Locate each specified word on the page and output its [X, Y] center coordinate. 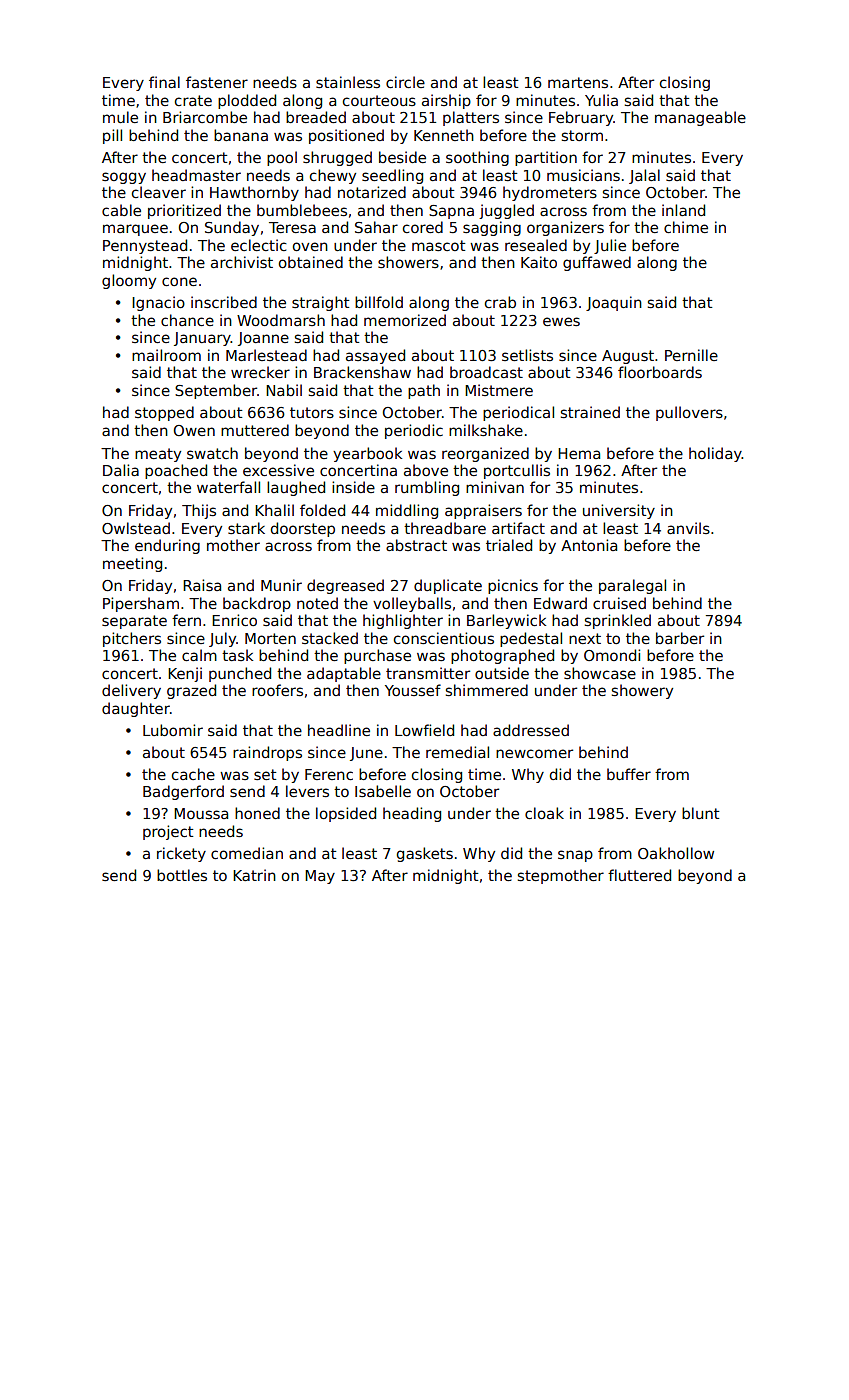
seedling [392, 176]
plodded [247, 101]
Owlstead [136, 528]
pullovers [689, 413]
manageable [700, 118]
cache [193, 774]
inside [353, 487]
